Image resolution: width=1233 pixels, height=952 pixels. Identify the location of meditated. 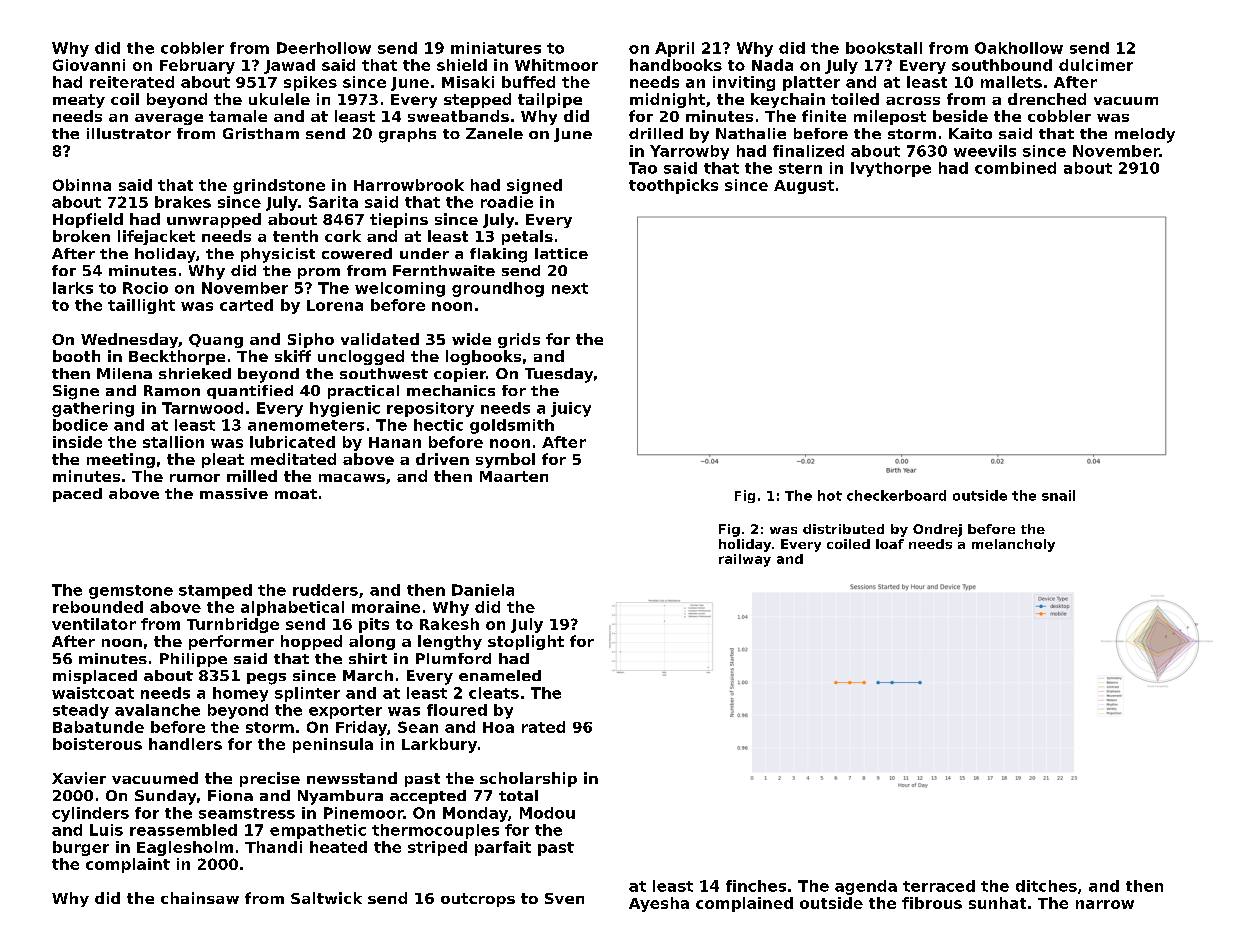
(293, 459).
